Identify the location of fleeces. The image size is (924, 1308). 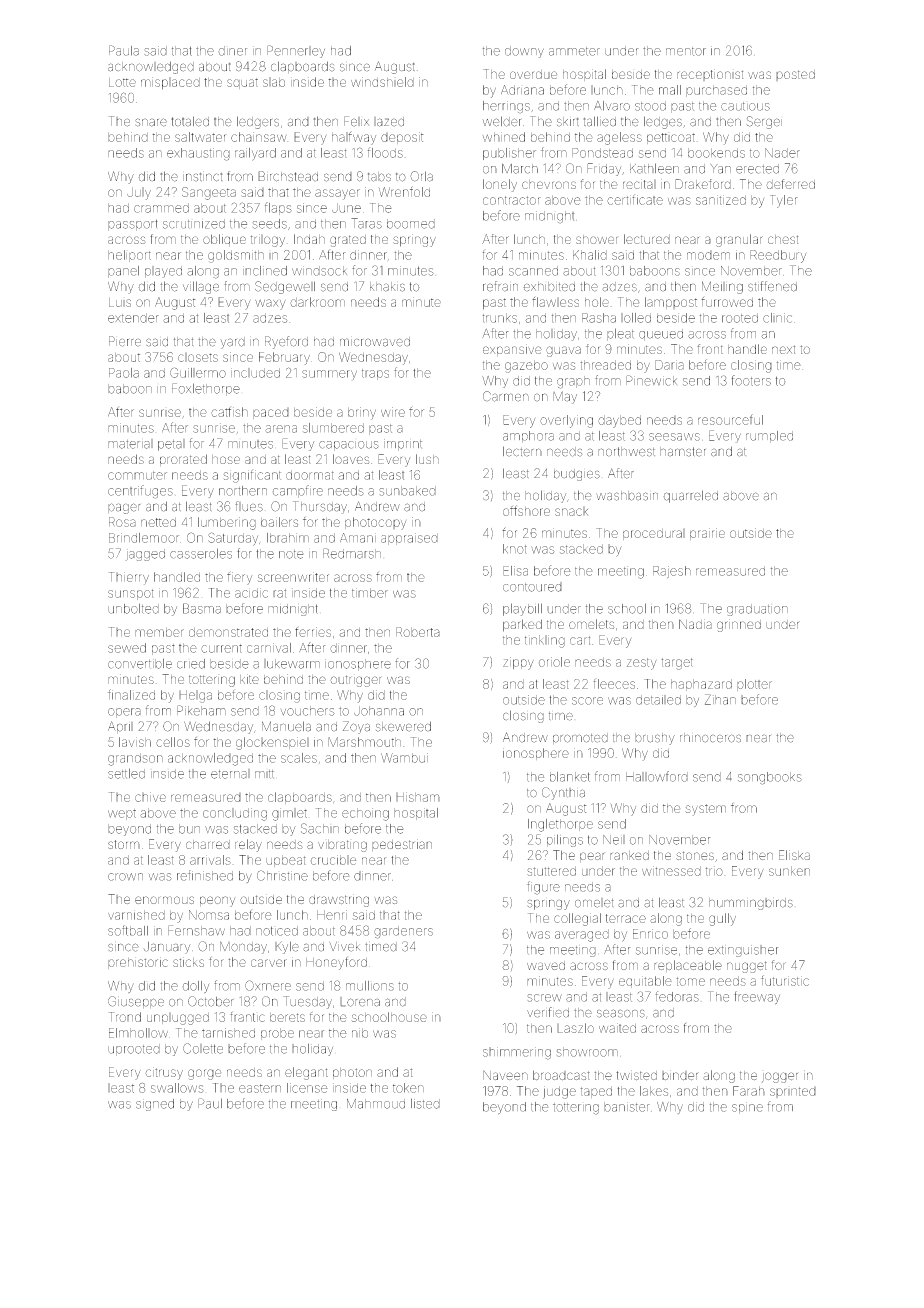
(614, 684).
